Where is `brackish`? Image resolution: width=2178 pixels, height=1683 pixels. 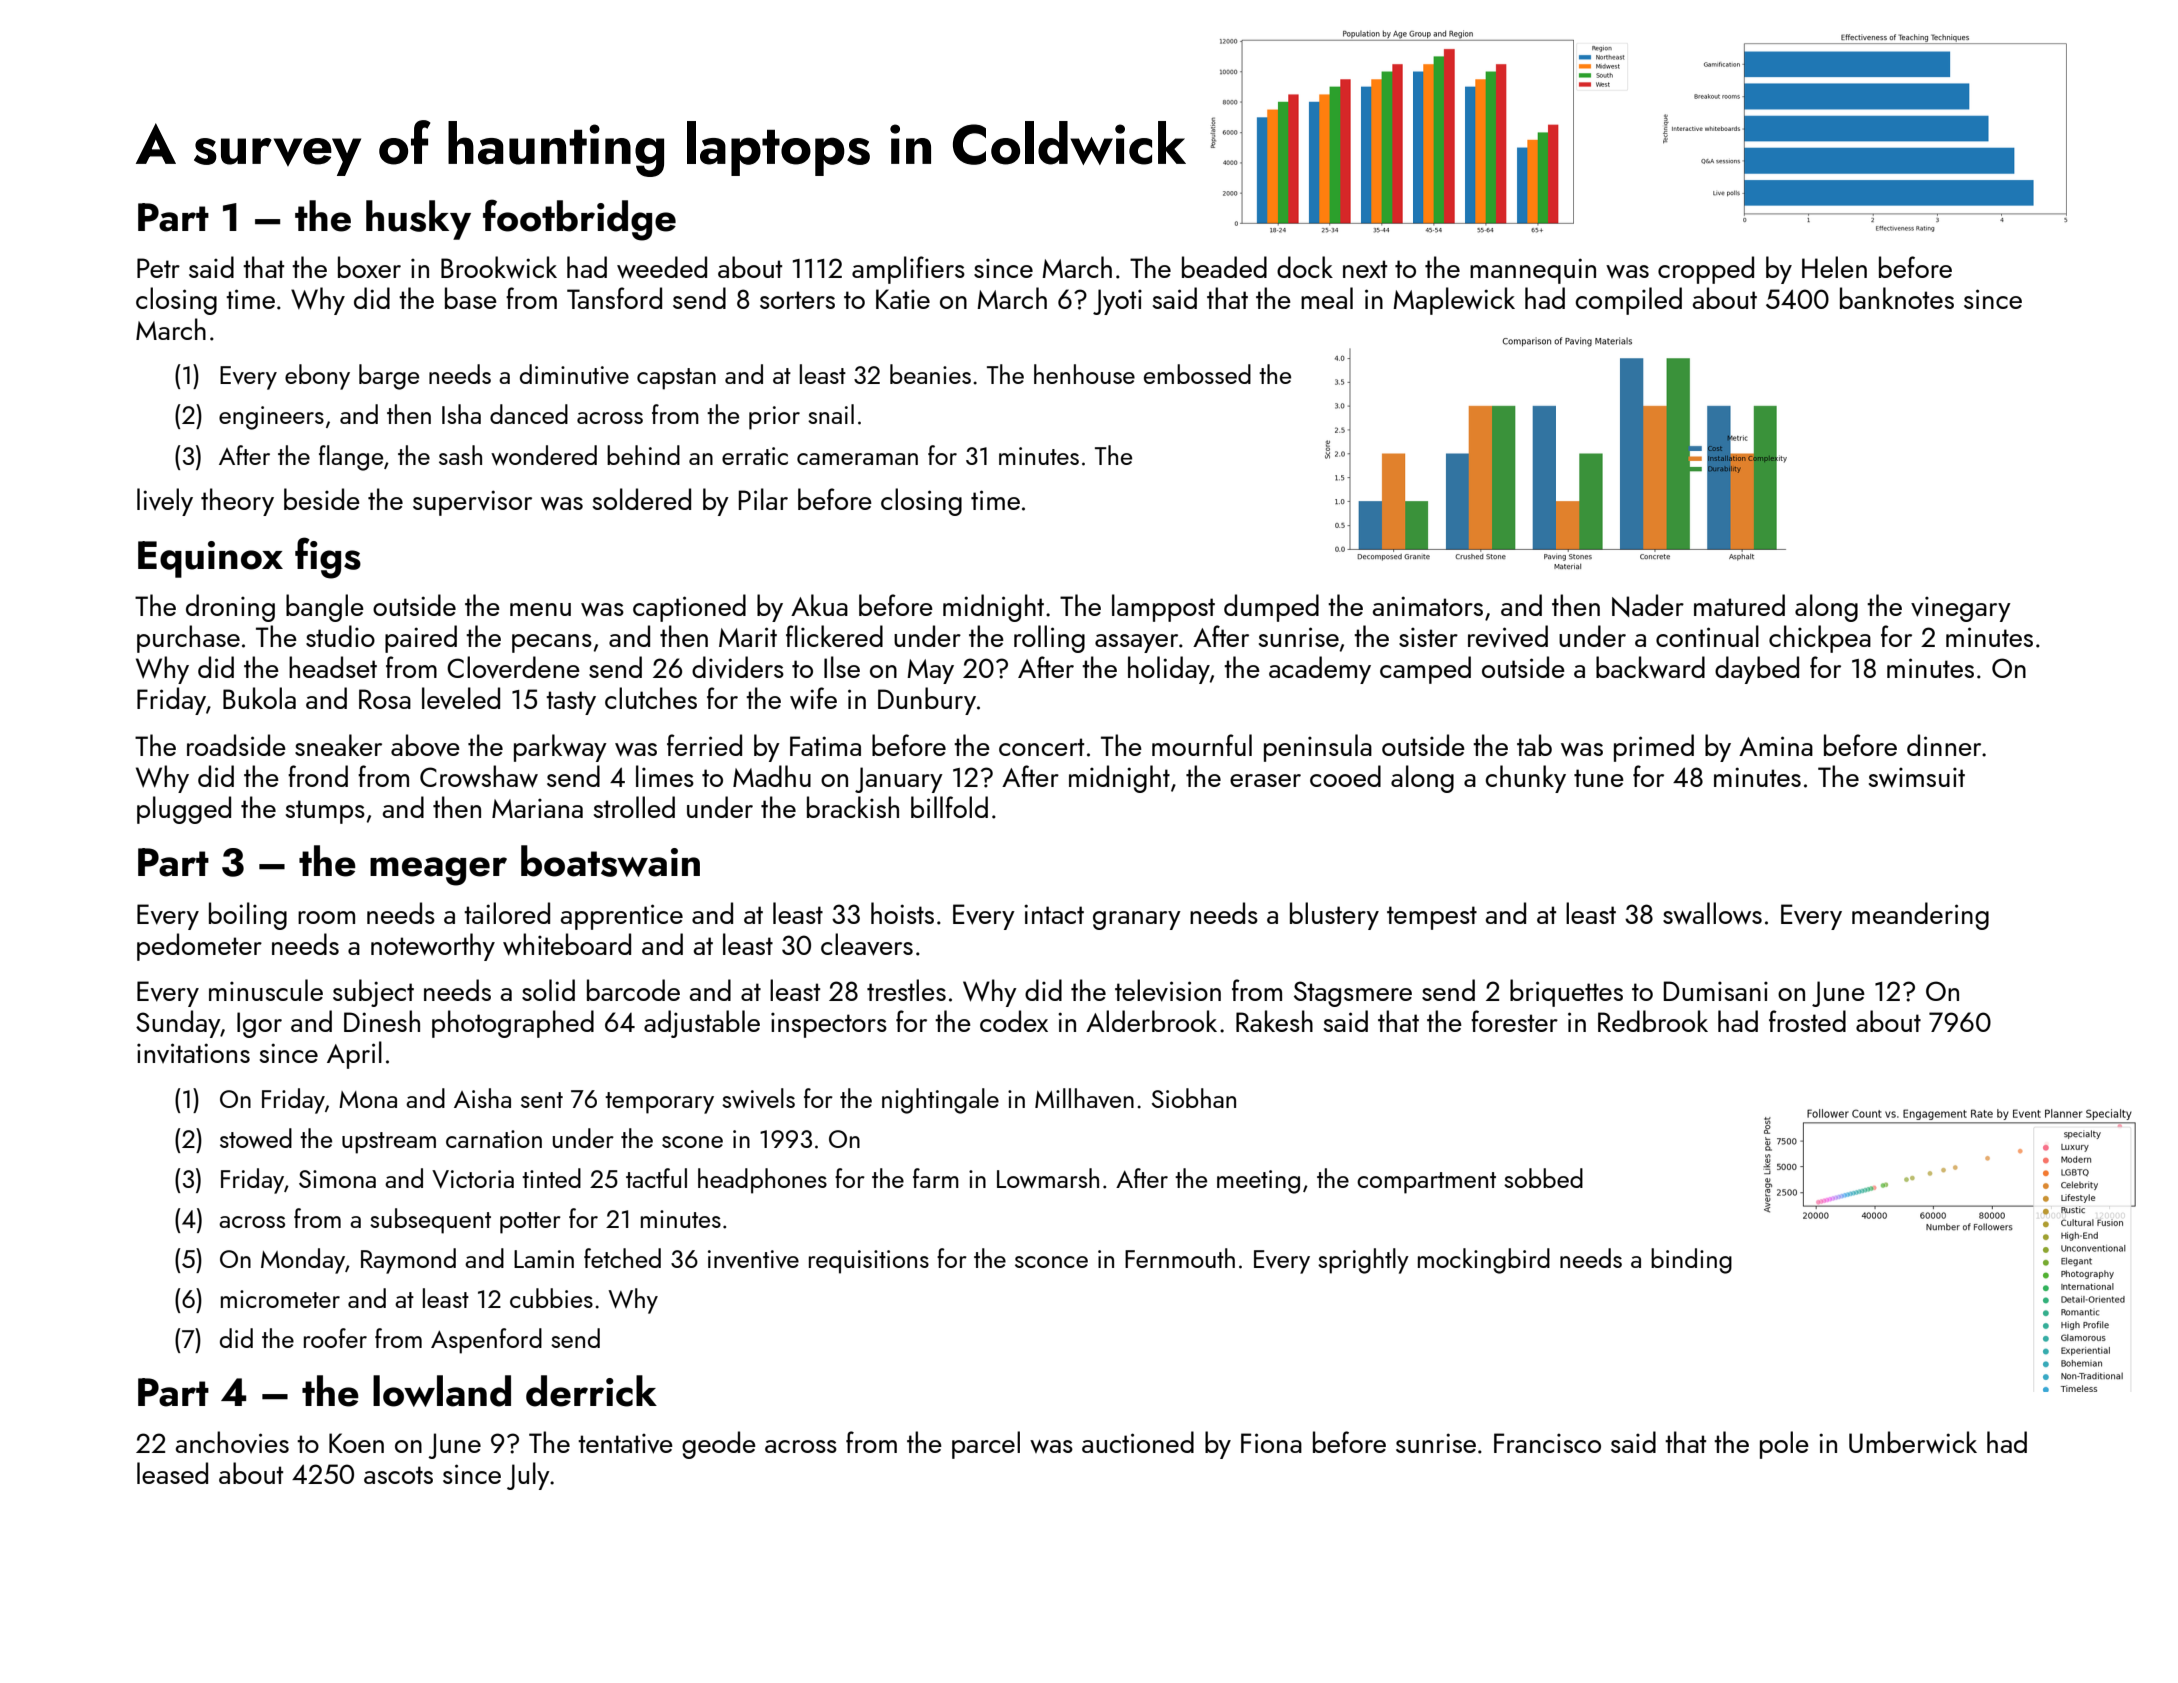 brackish is located at coordinates (853, 807).
